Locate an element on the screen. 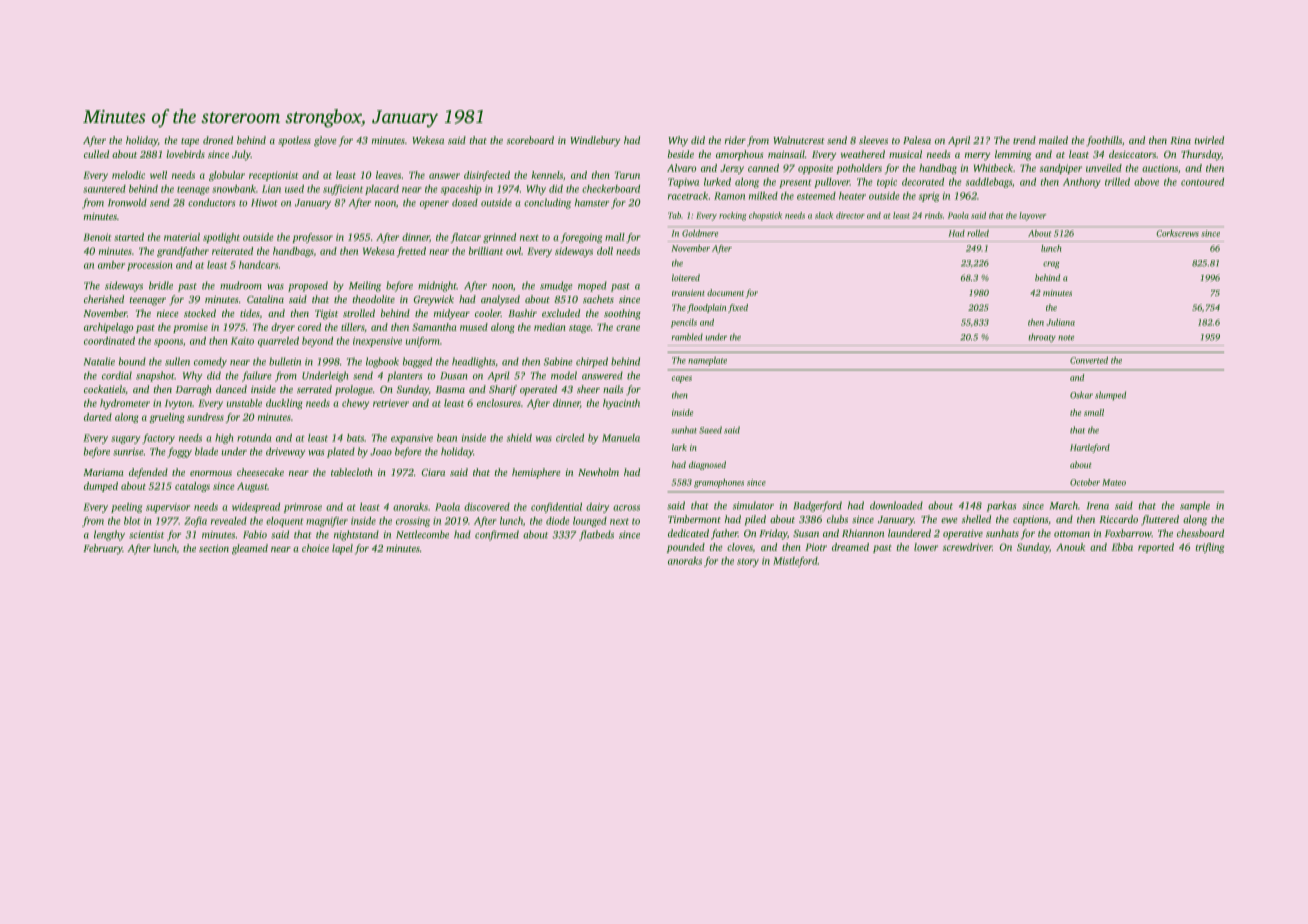  nameplate is located at coordinates (707, 361).
